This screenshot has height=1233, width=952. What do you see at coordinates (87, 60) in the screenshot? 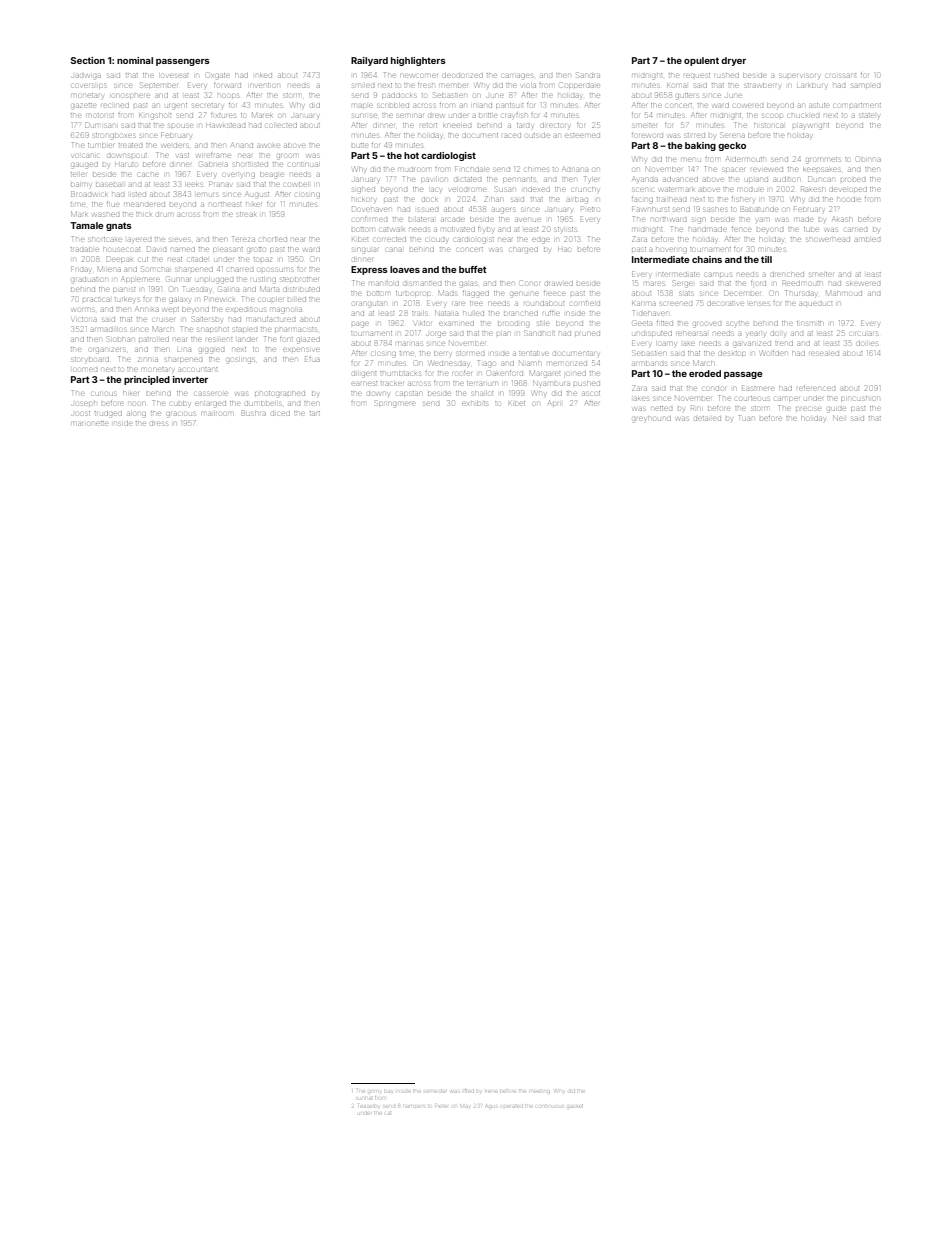
I see `Section` at bounding box center [87, 60].
